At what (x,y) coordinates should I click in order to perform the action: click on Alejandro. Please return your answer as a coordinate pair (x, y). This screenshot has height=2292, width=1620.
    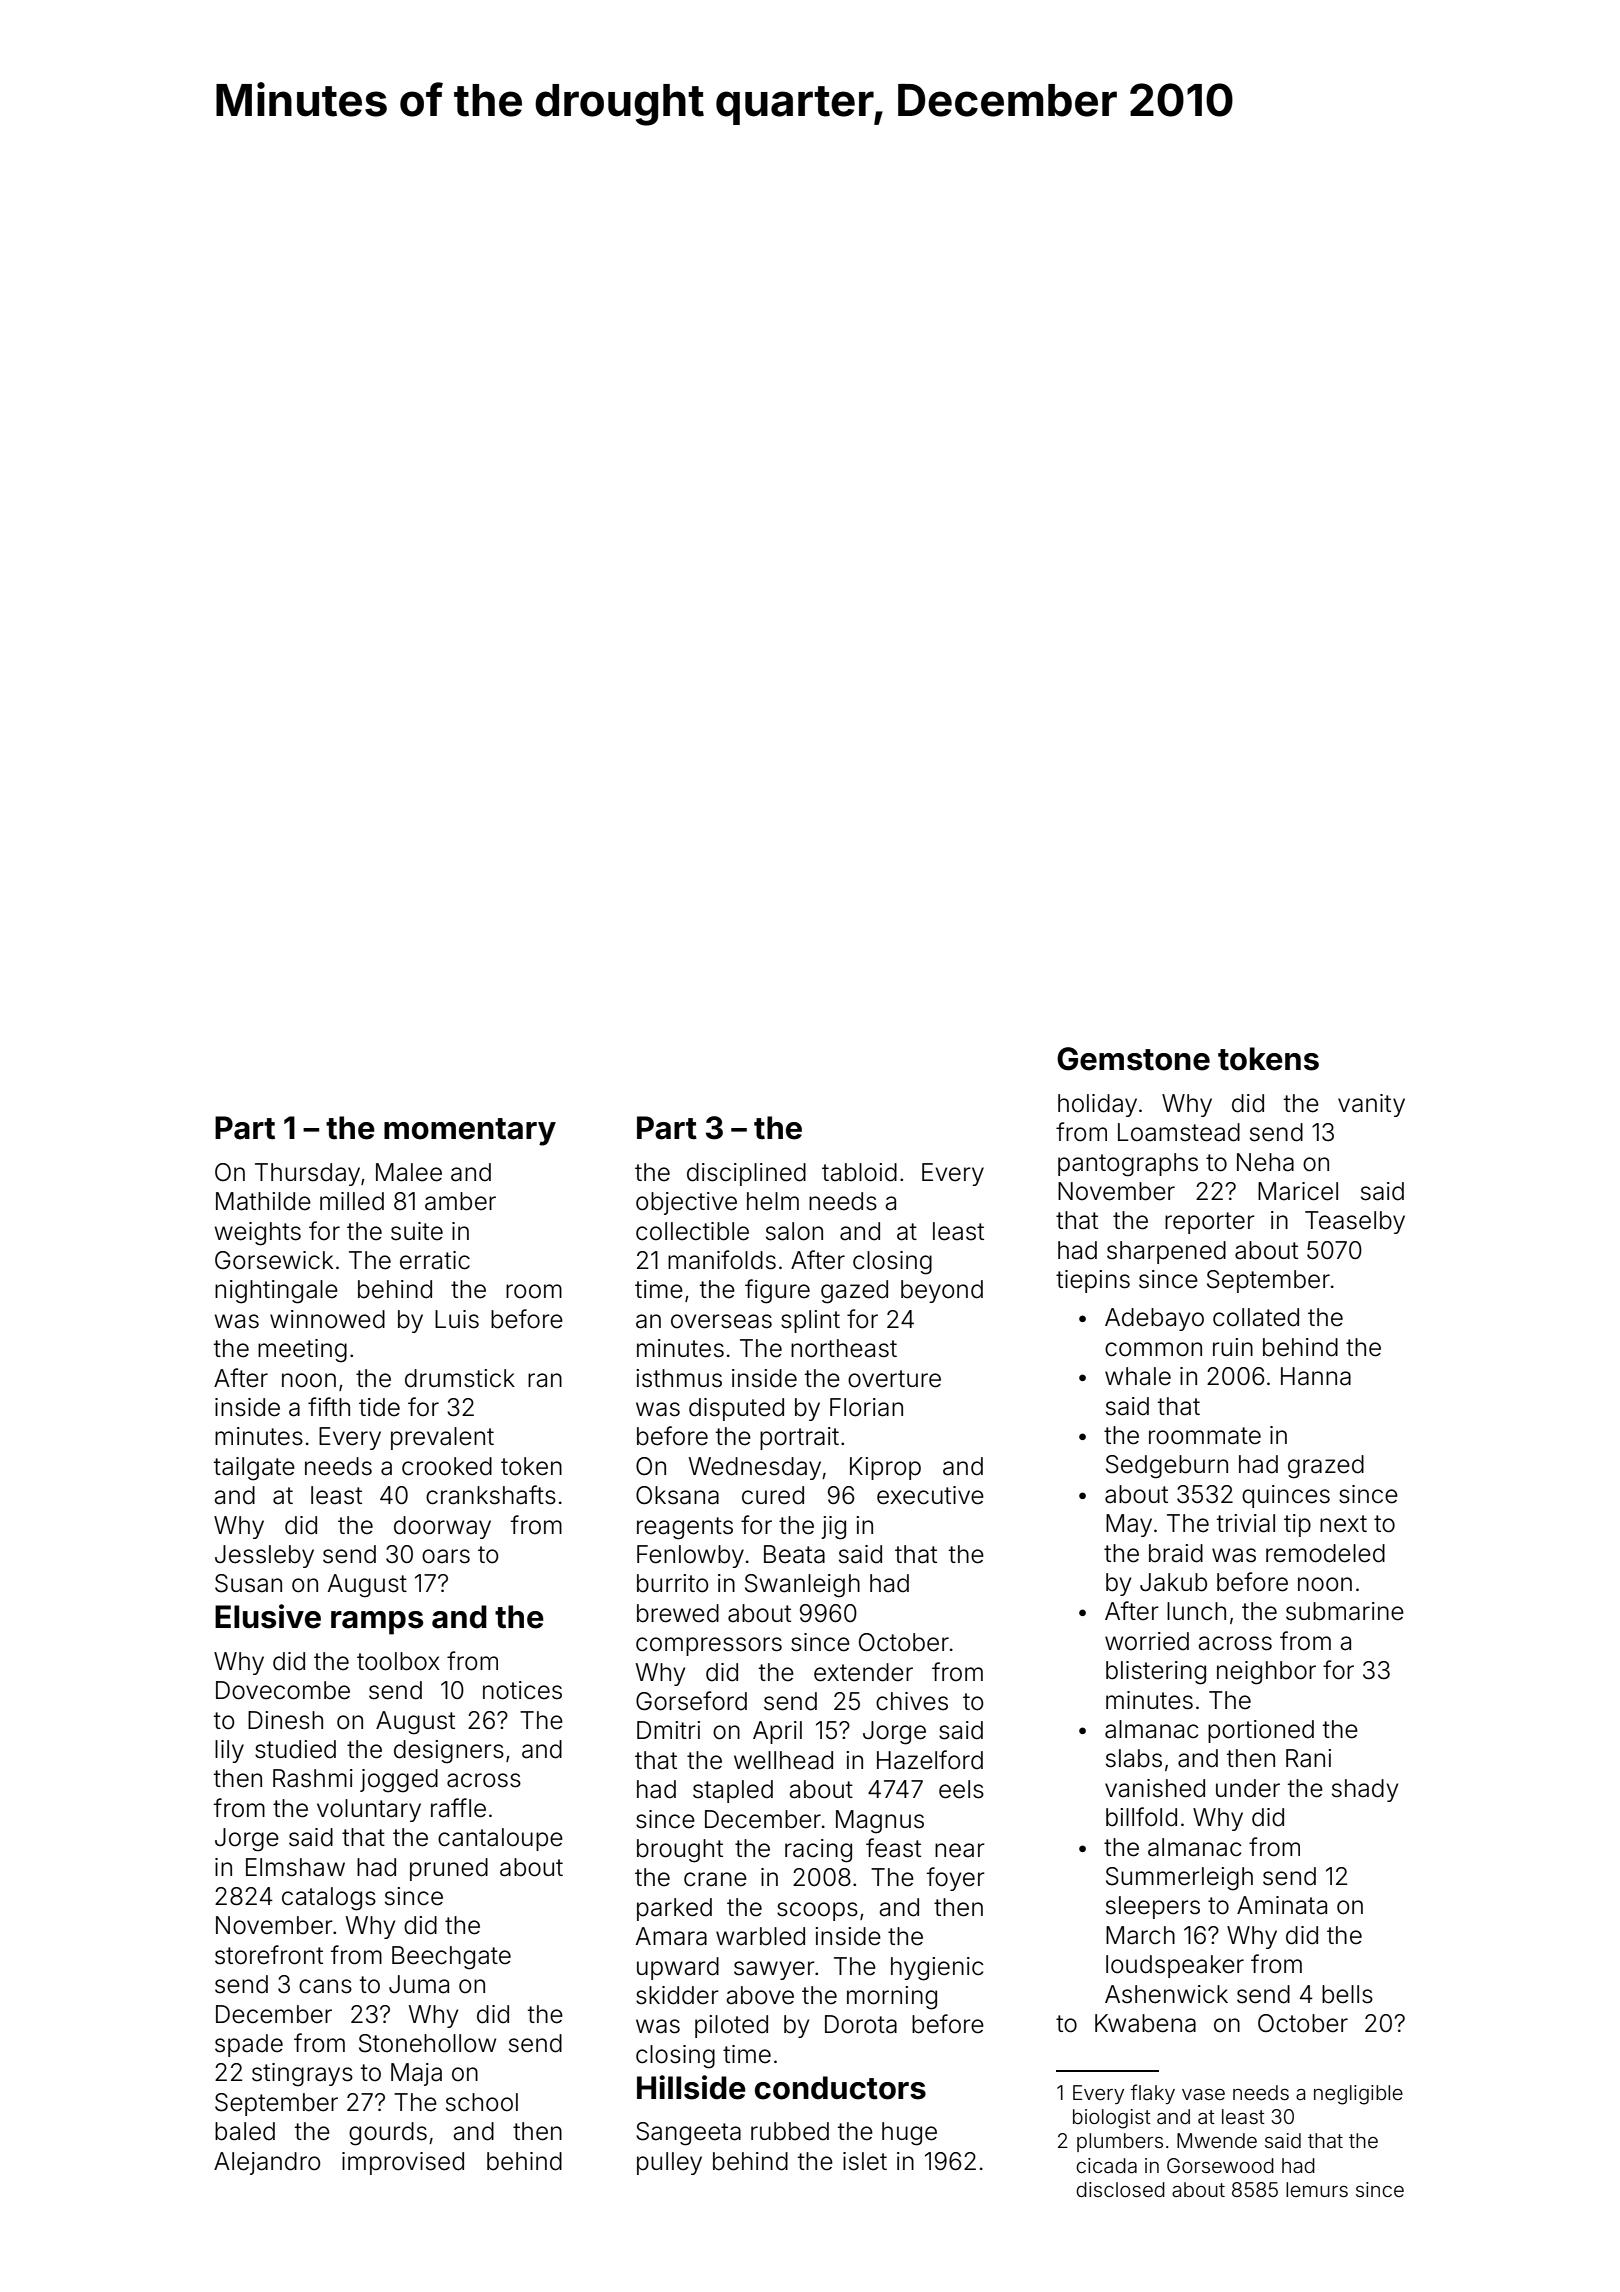
    Looking at the image, I should click on (267, 2163).
